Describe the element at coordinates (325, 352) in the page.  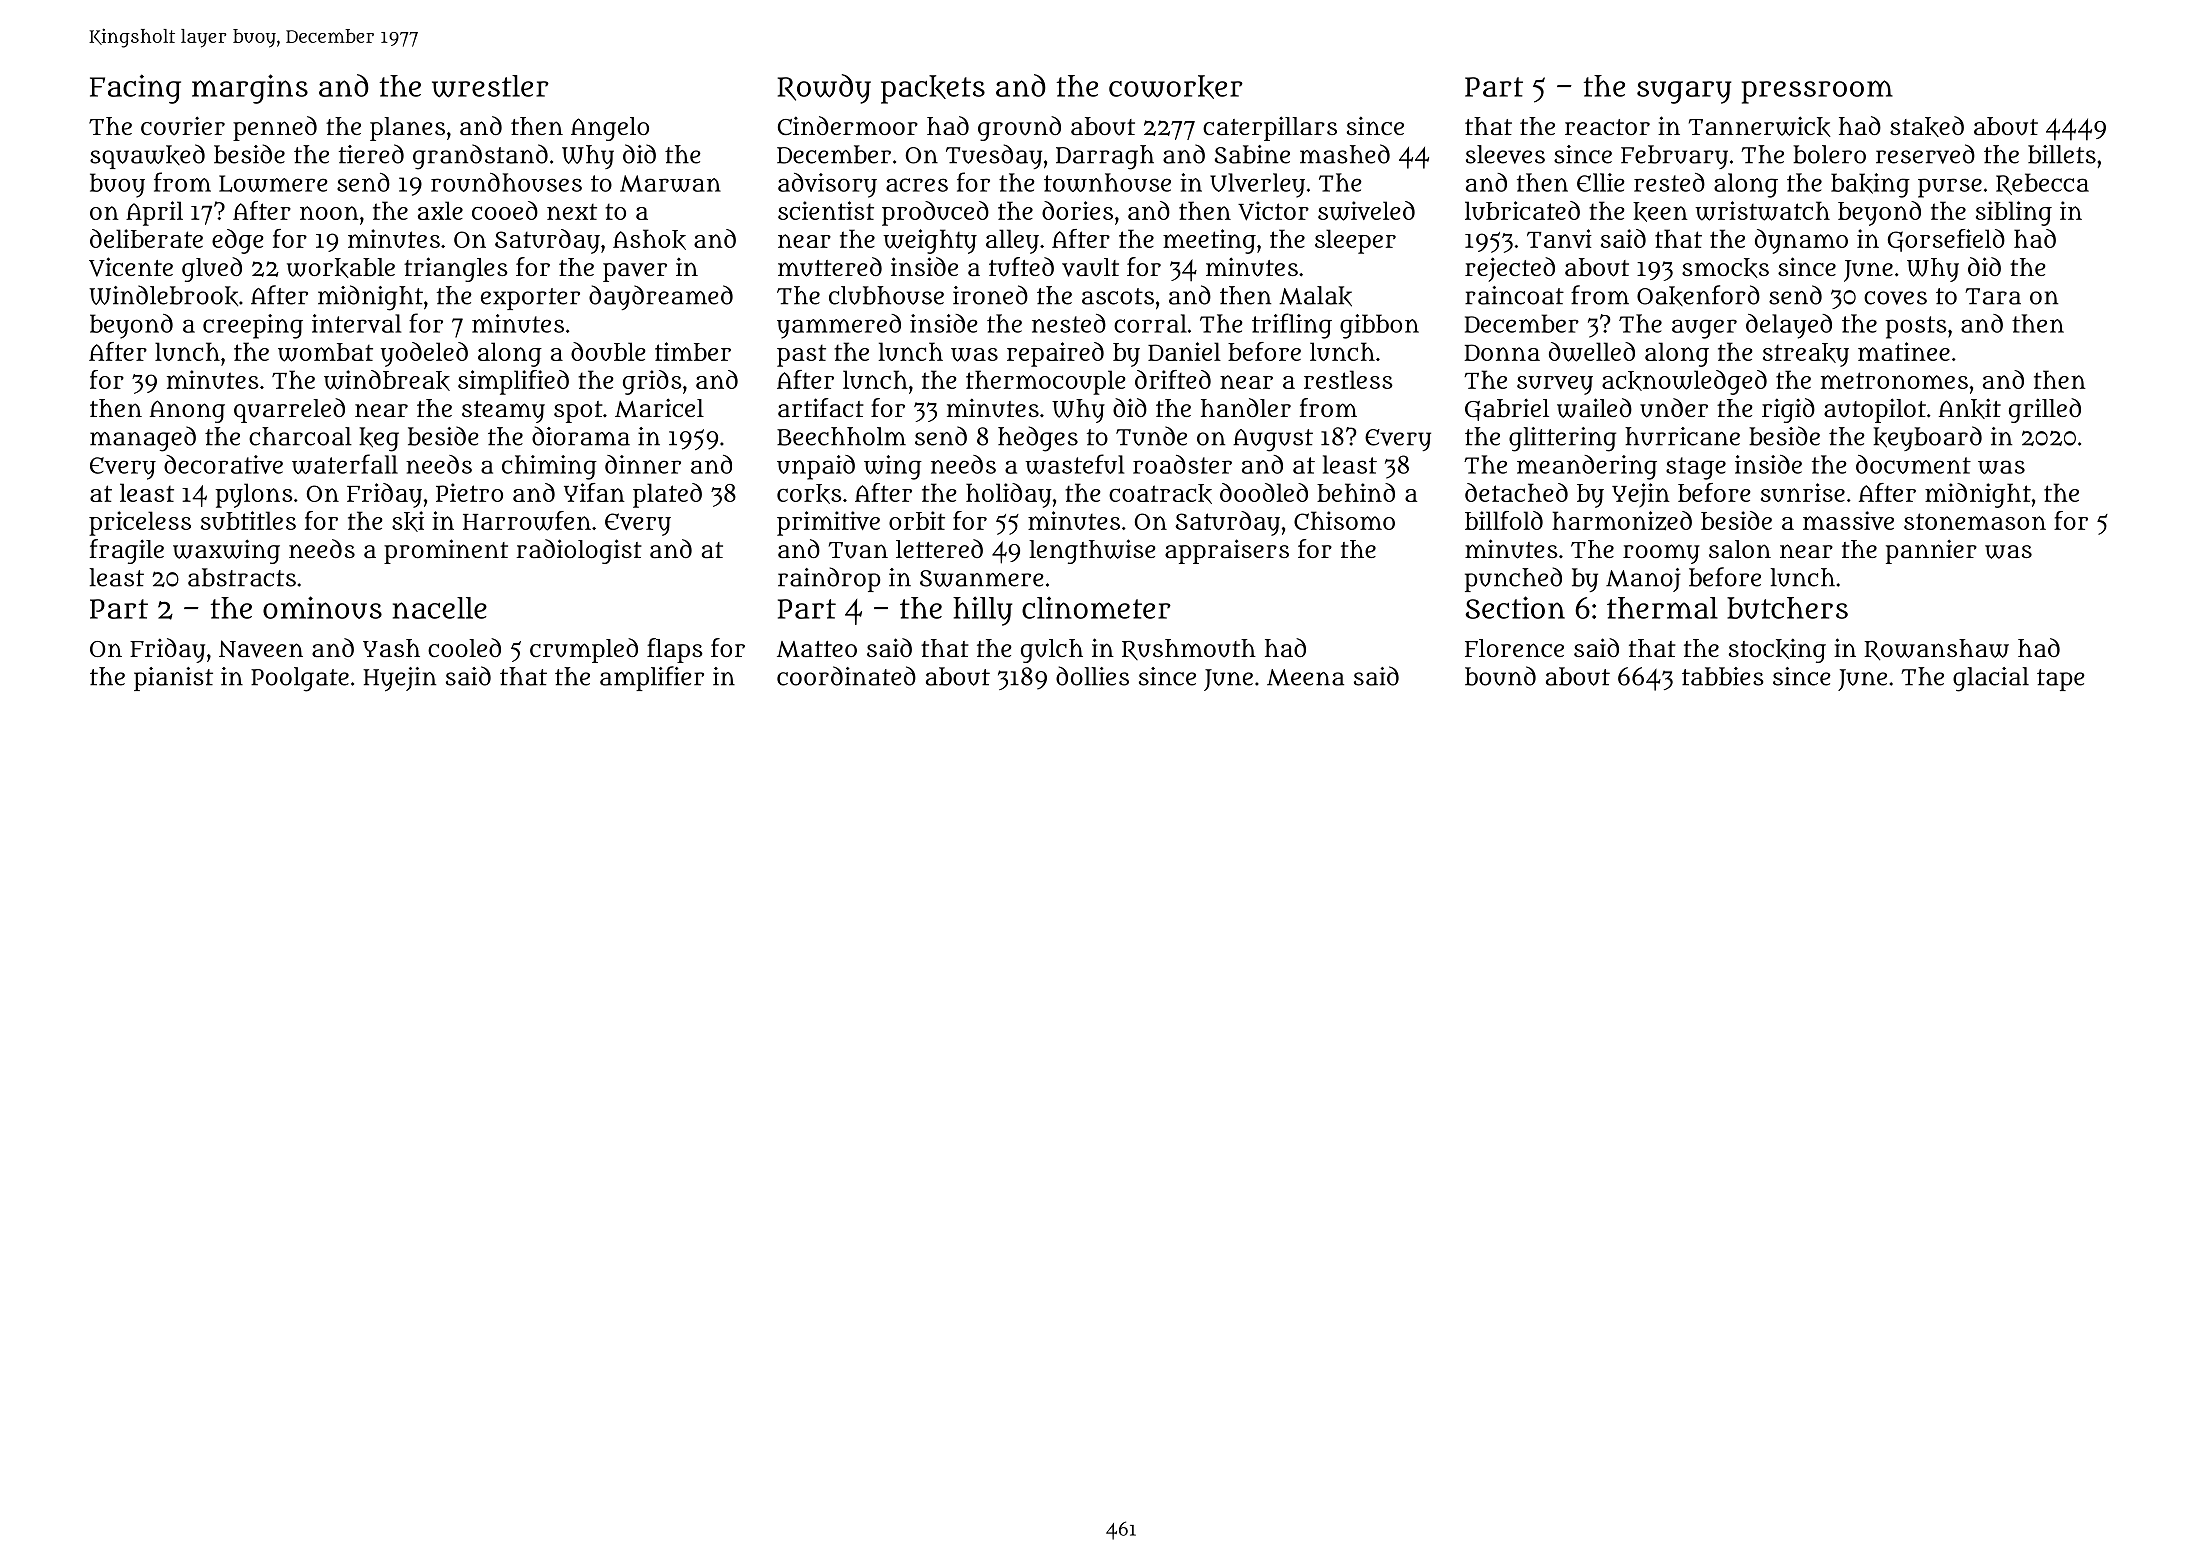
I see `wombat` at that location.
